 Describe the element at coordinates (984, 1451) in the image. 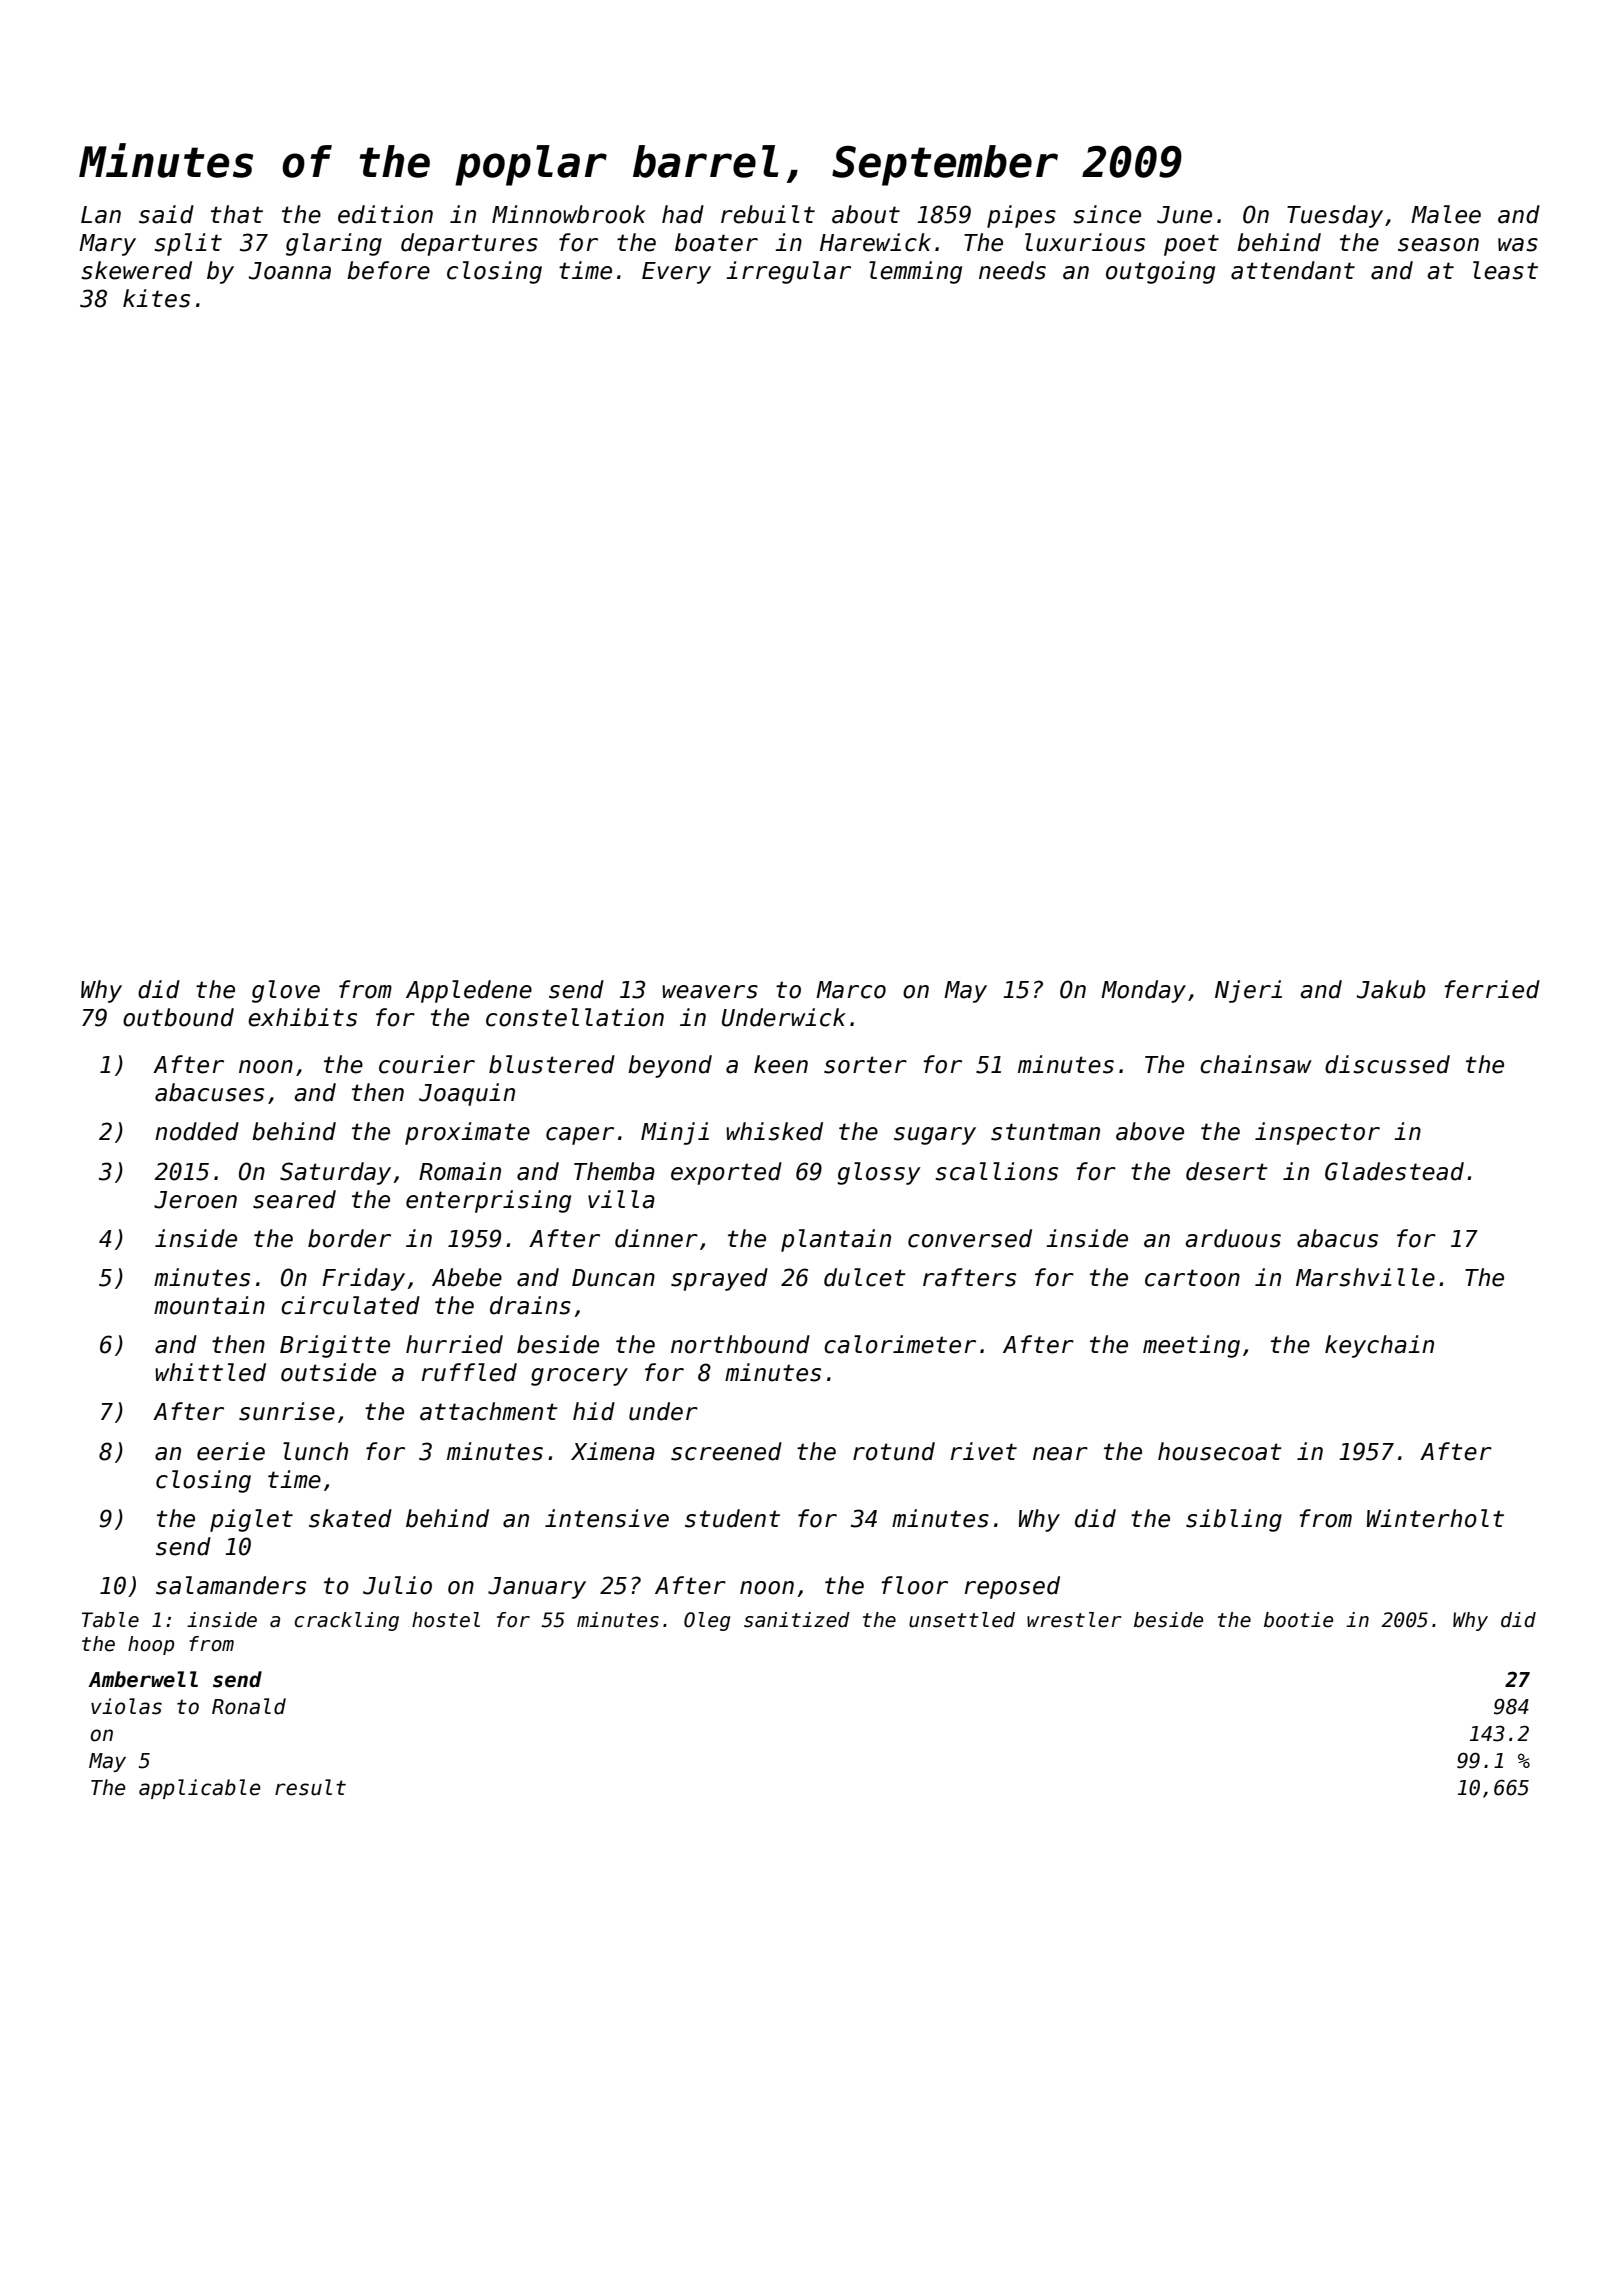

I see `rivet` at that location.
